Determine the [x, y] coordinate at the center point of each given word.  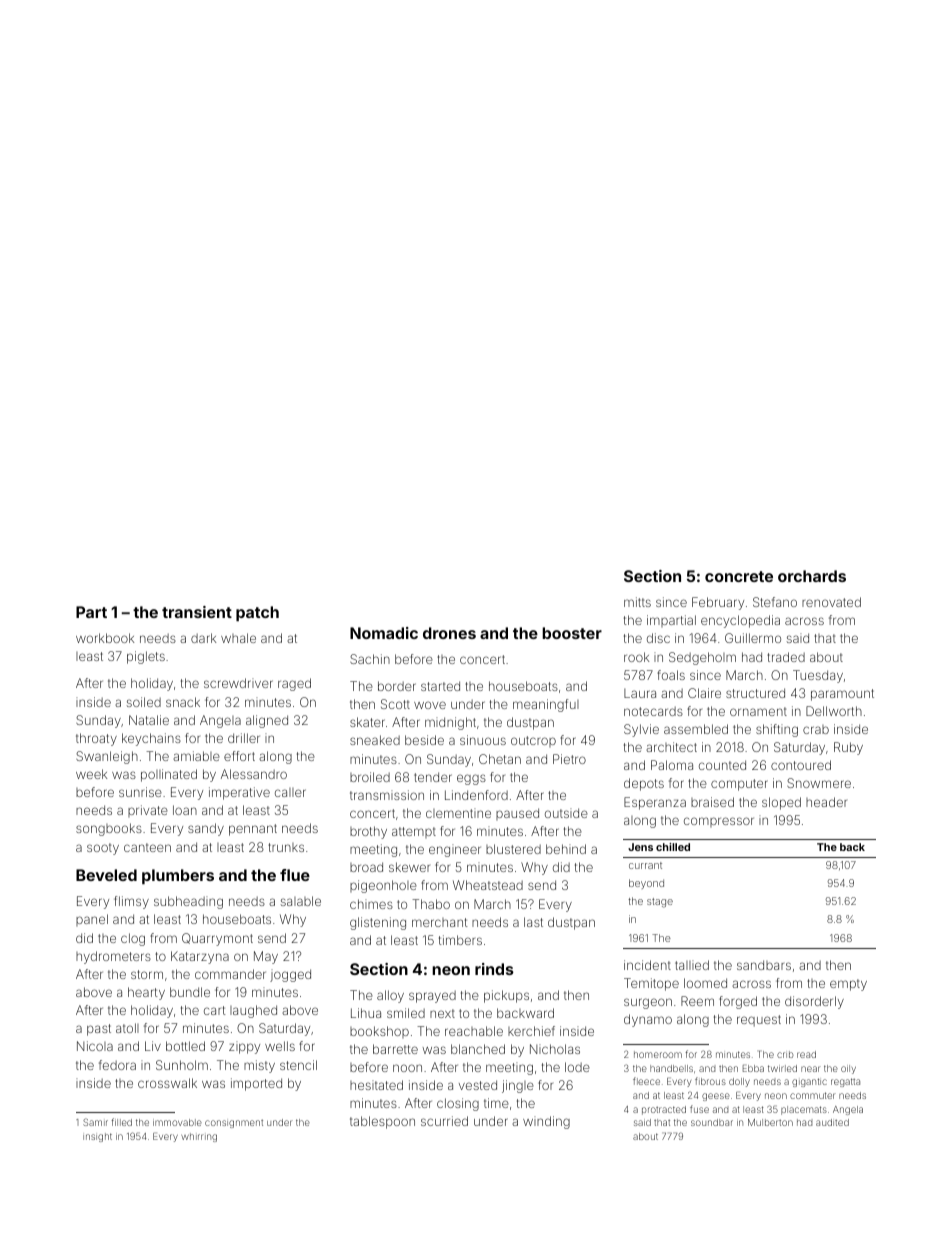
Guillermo [753, 638]
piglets [146, 657]
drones [449, 633]
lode [577, 1067]
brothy [368, 832]
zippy [244, 1047]
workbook [105, 638]
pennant [253, 830]
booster [572, 633]
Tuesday [818, 676]
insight [97, 1137]
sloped [781, 803]
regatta [845, 1082]
